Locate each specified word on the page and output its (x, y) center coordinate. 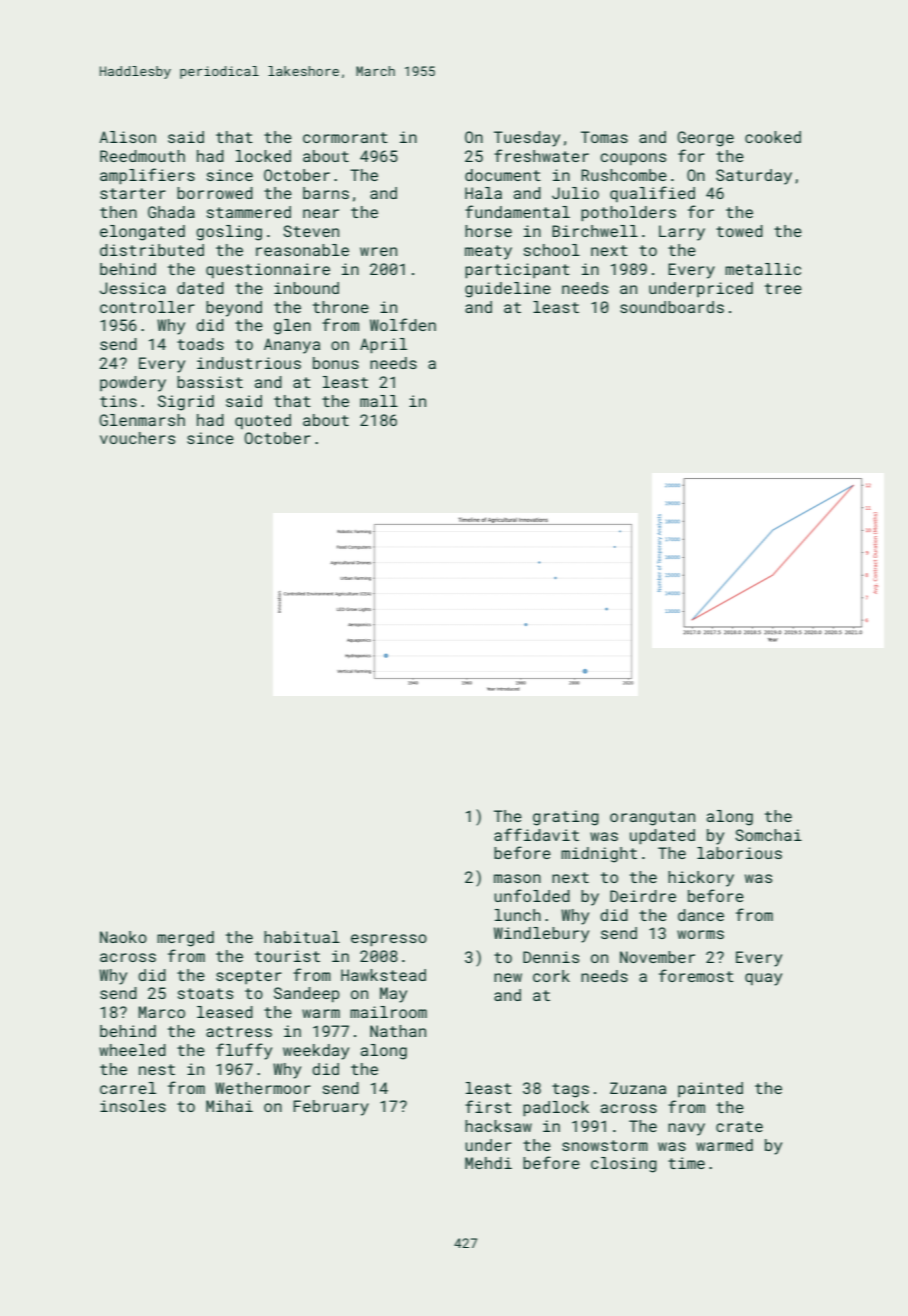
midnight (599, 855)
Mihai (229, 1106)
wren (378, 251)
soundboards (672, 307)
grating (566, 818)
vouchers (137, 438)
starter (133, 193)
